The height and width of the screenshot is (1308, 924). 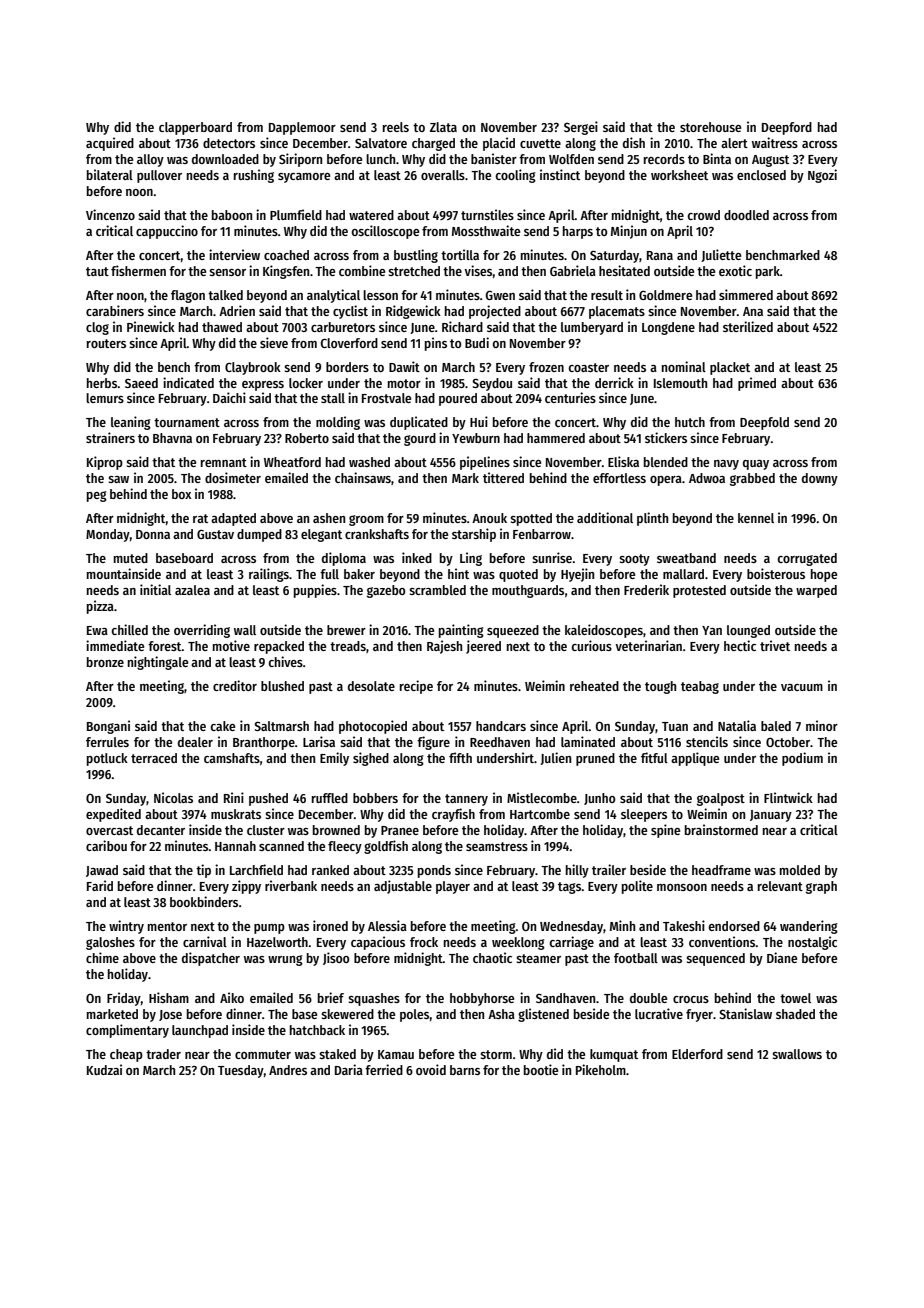 What do you see at coordinates (571, 927) in the screenshot?
I see `Wednesday` at bounding box center [571, 927].
